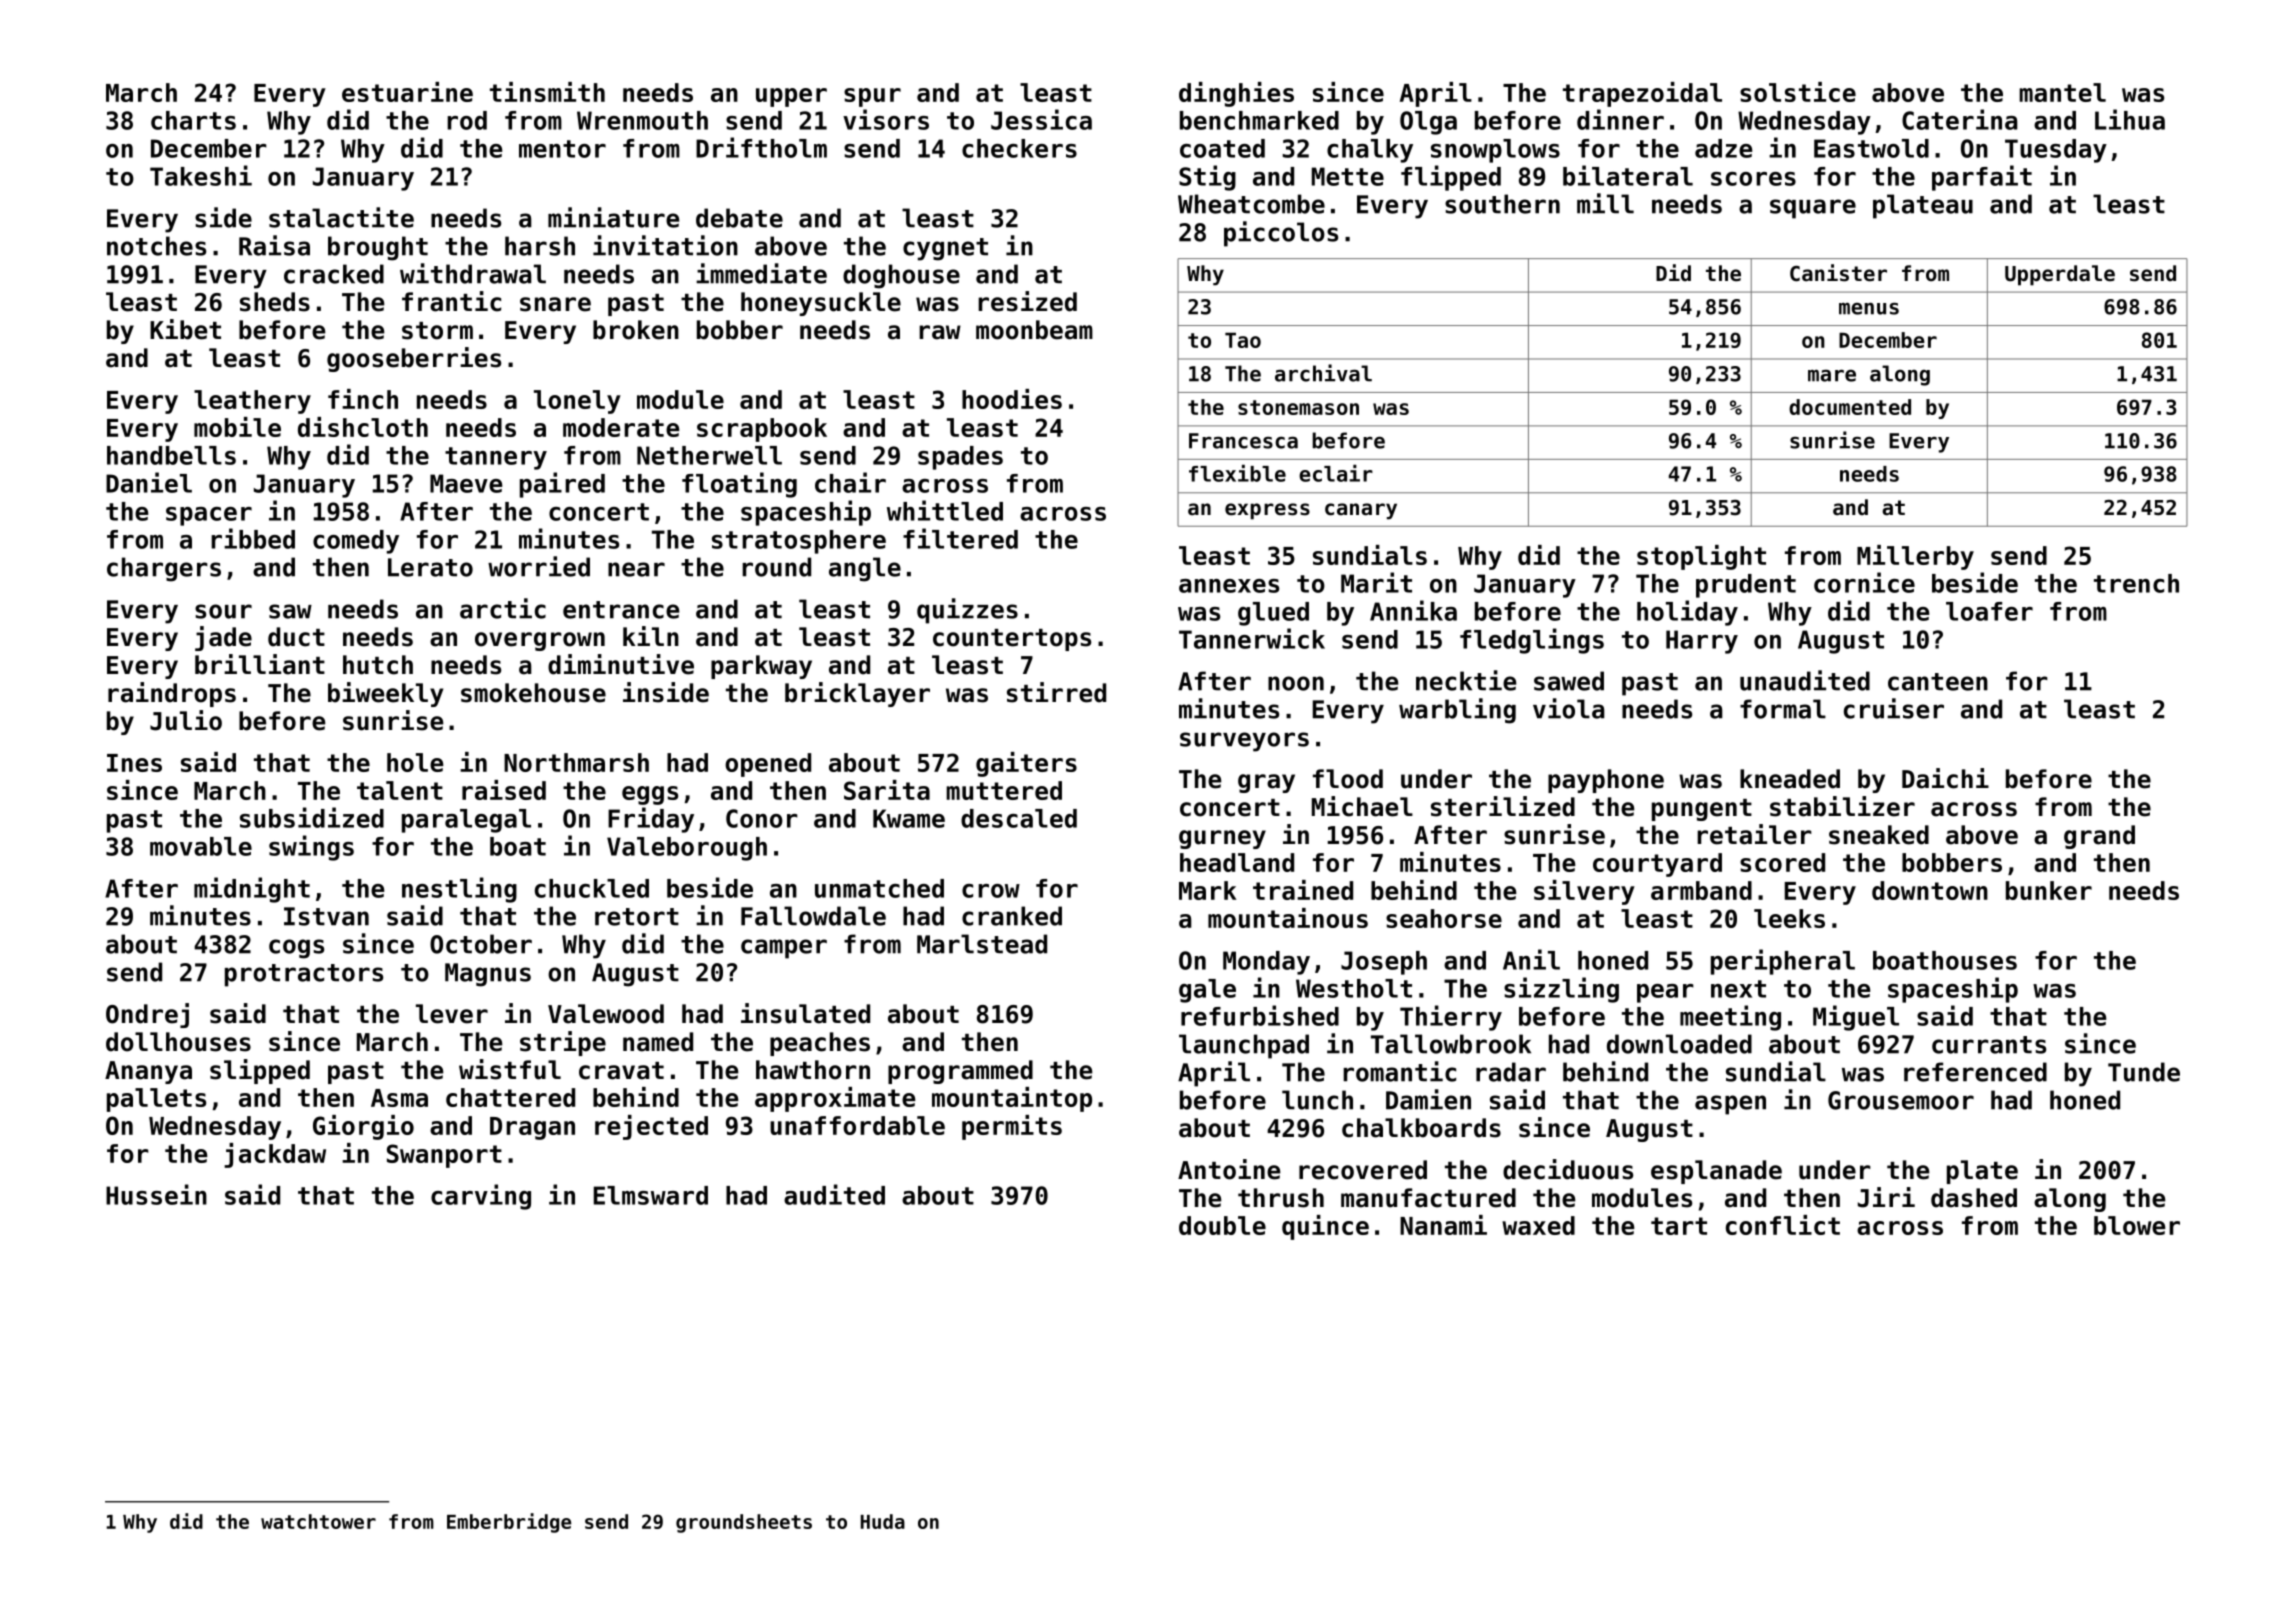  Describe the element at coordinates (509, 1523) in the screenshot. I see `Emberbridge` at that location.
